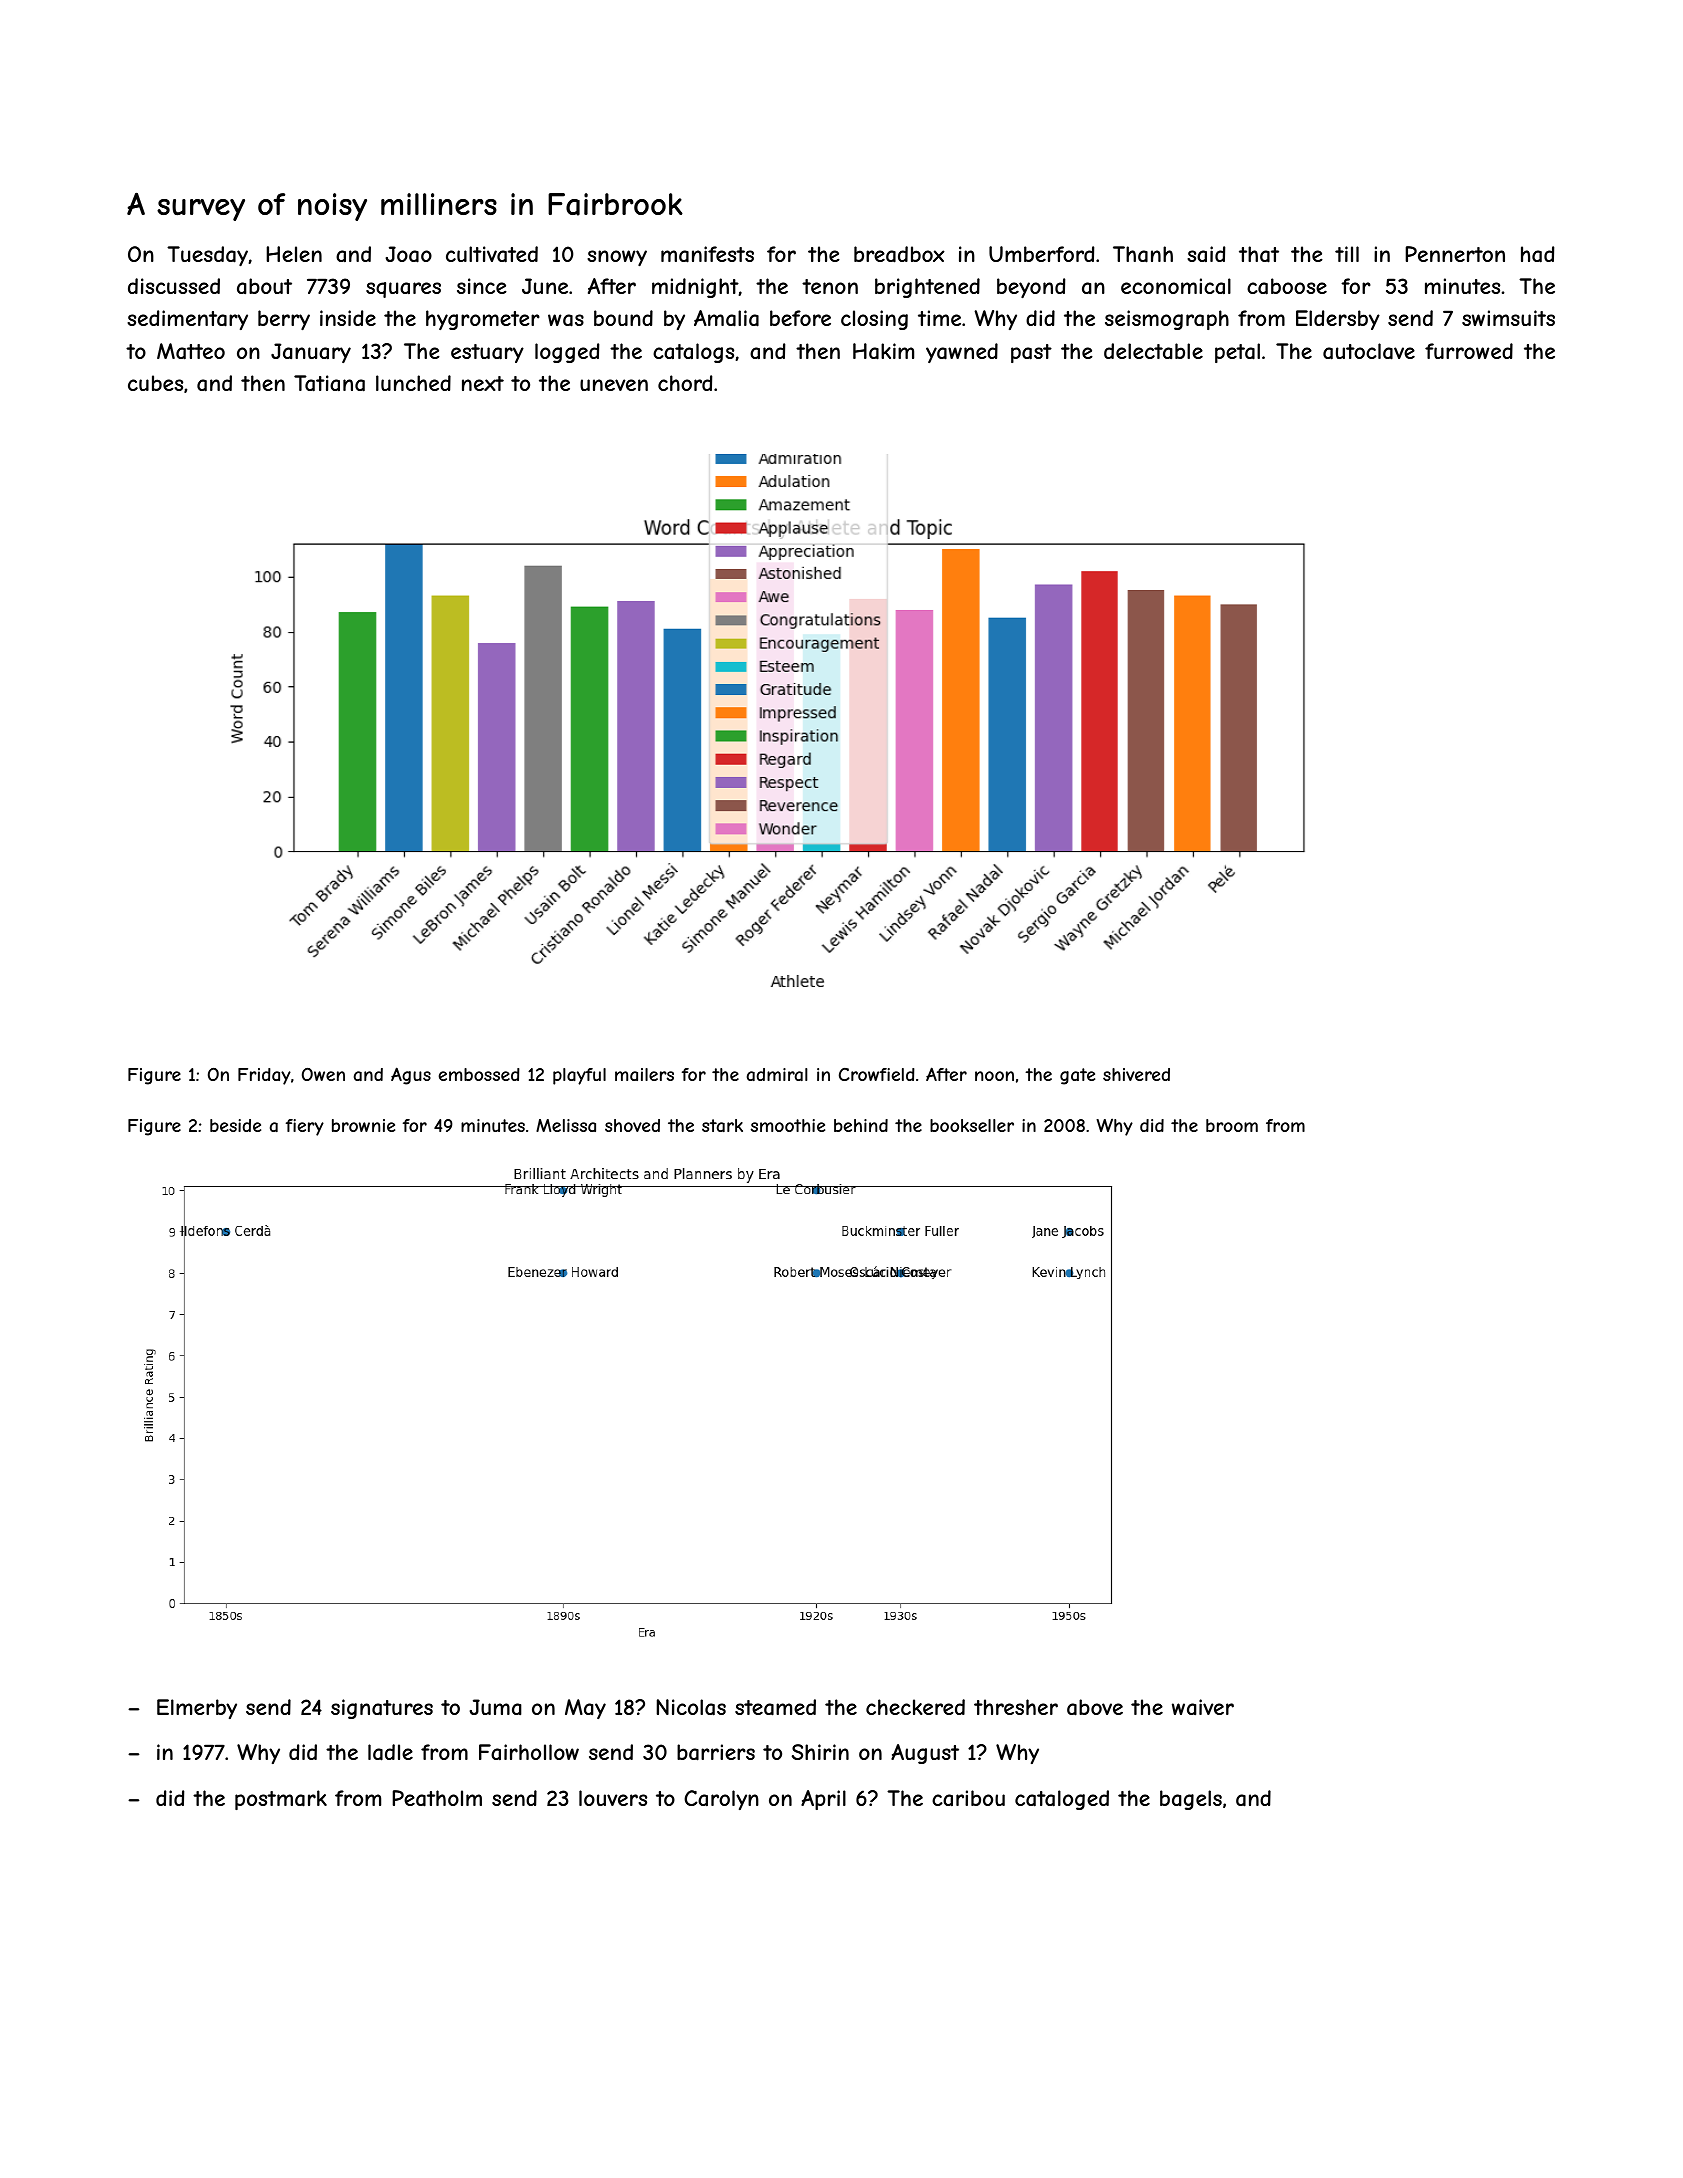 The height and width of the image is (2178, 1683). What do you see at coordinates (235, 1125) in the image?
I see `beside` at bounding box center [235, 1125].
